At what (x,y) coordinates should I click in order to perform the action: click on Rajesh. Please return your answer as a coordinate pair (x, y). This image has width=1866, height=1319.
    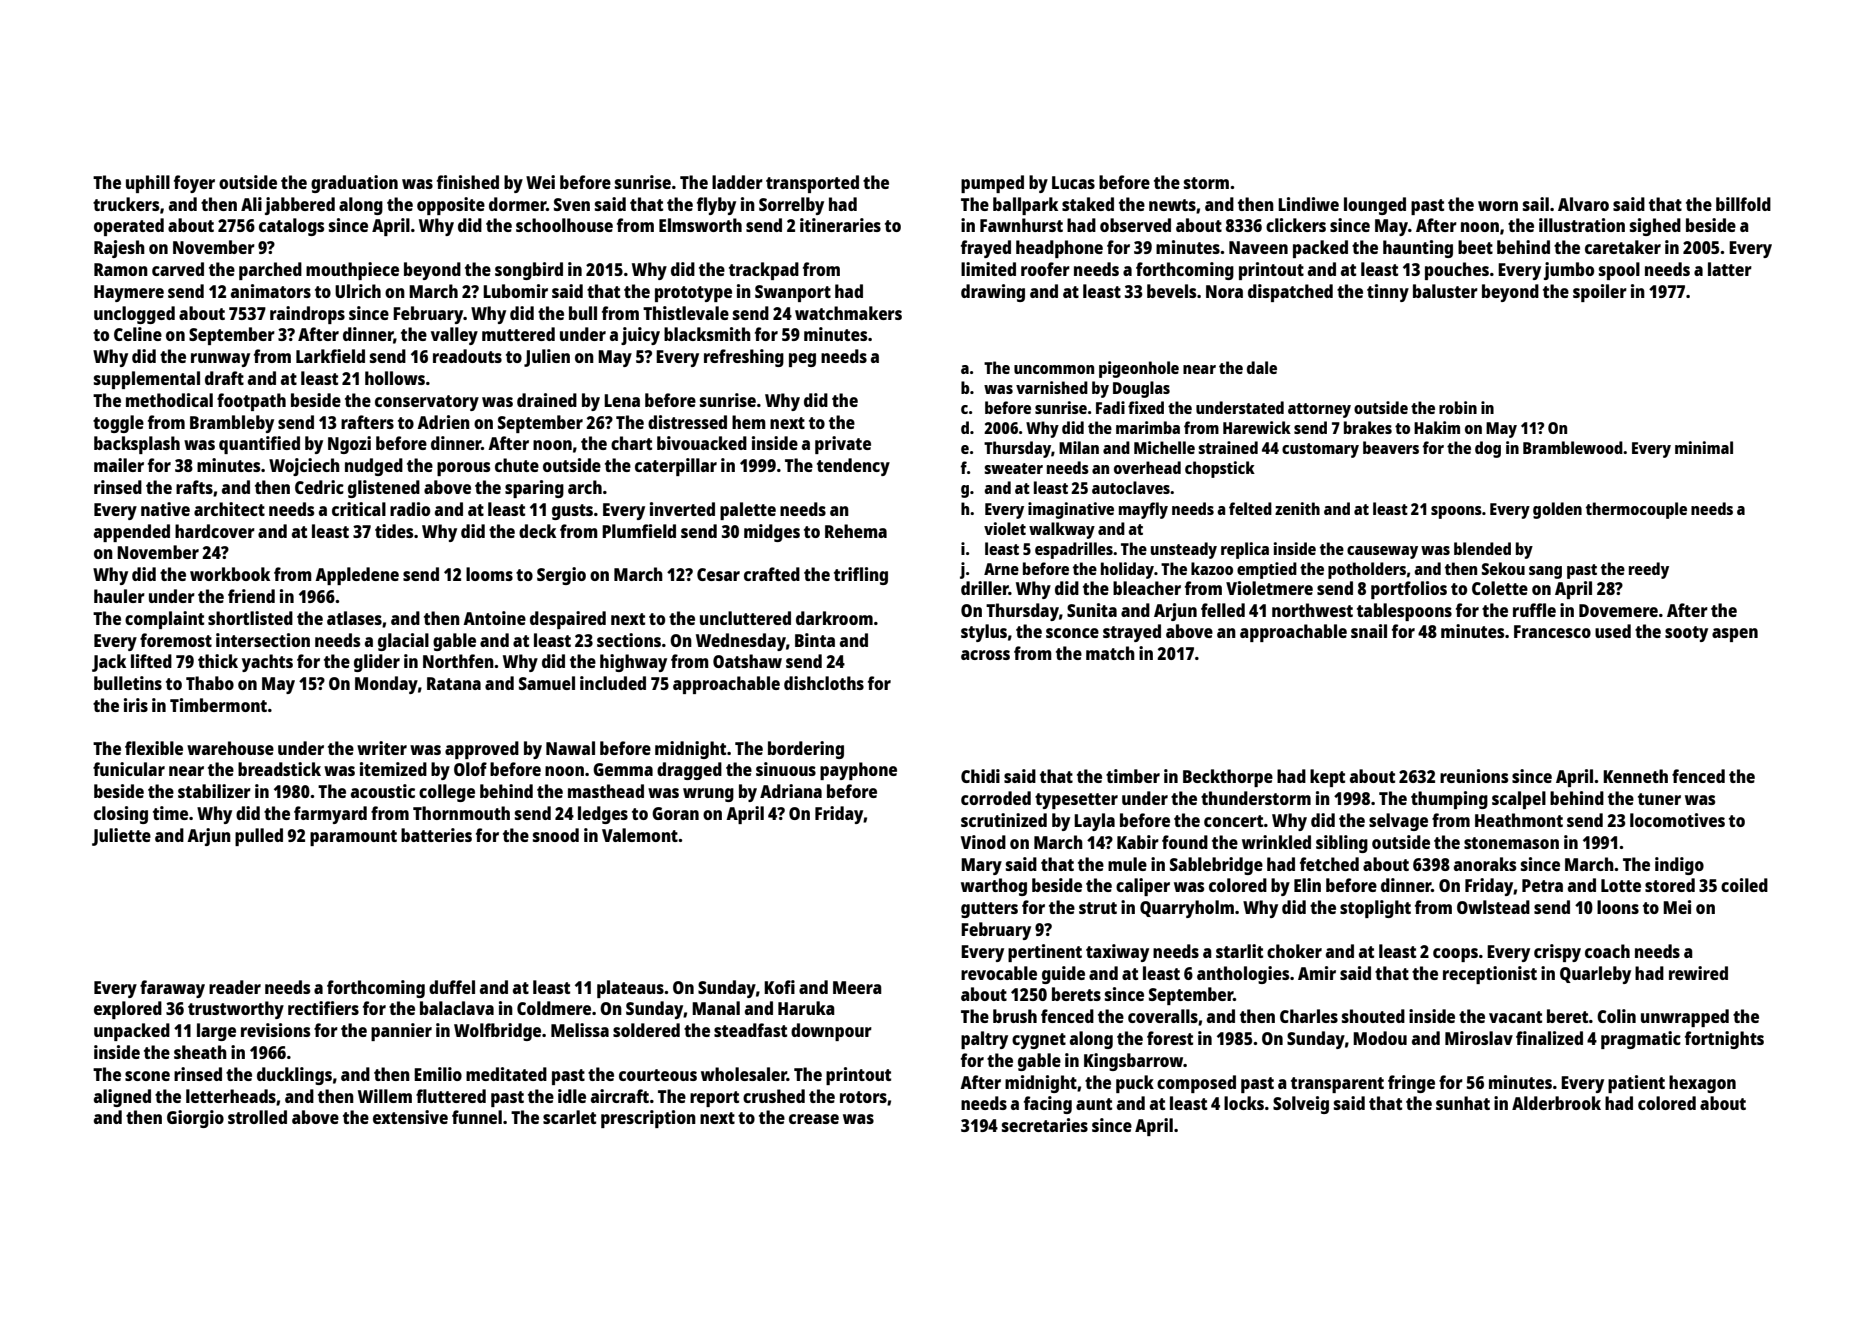
    Looking at the image, I should click on (119, 249).
